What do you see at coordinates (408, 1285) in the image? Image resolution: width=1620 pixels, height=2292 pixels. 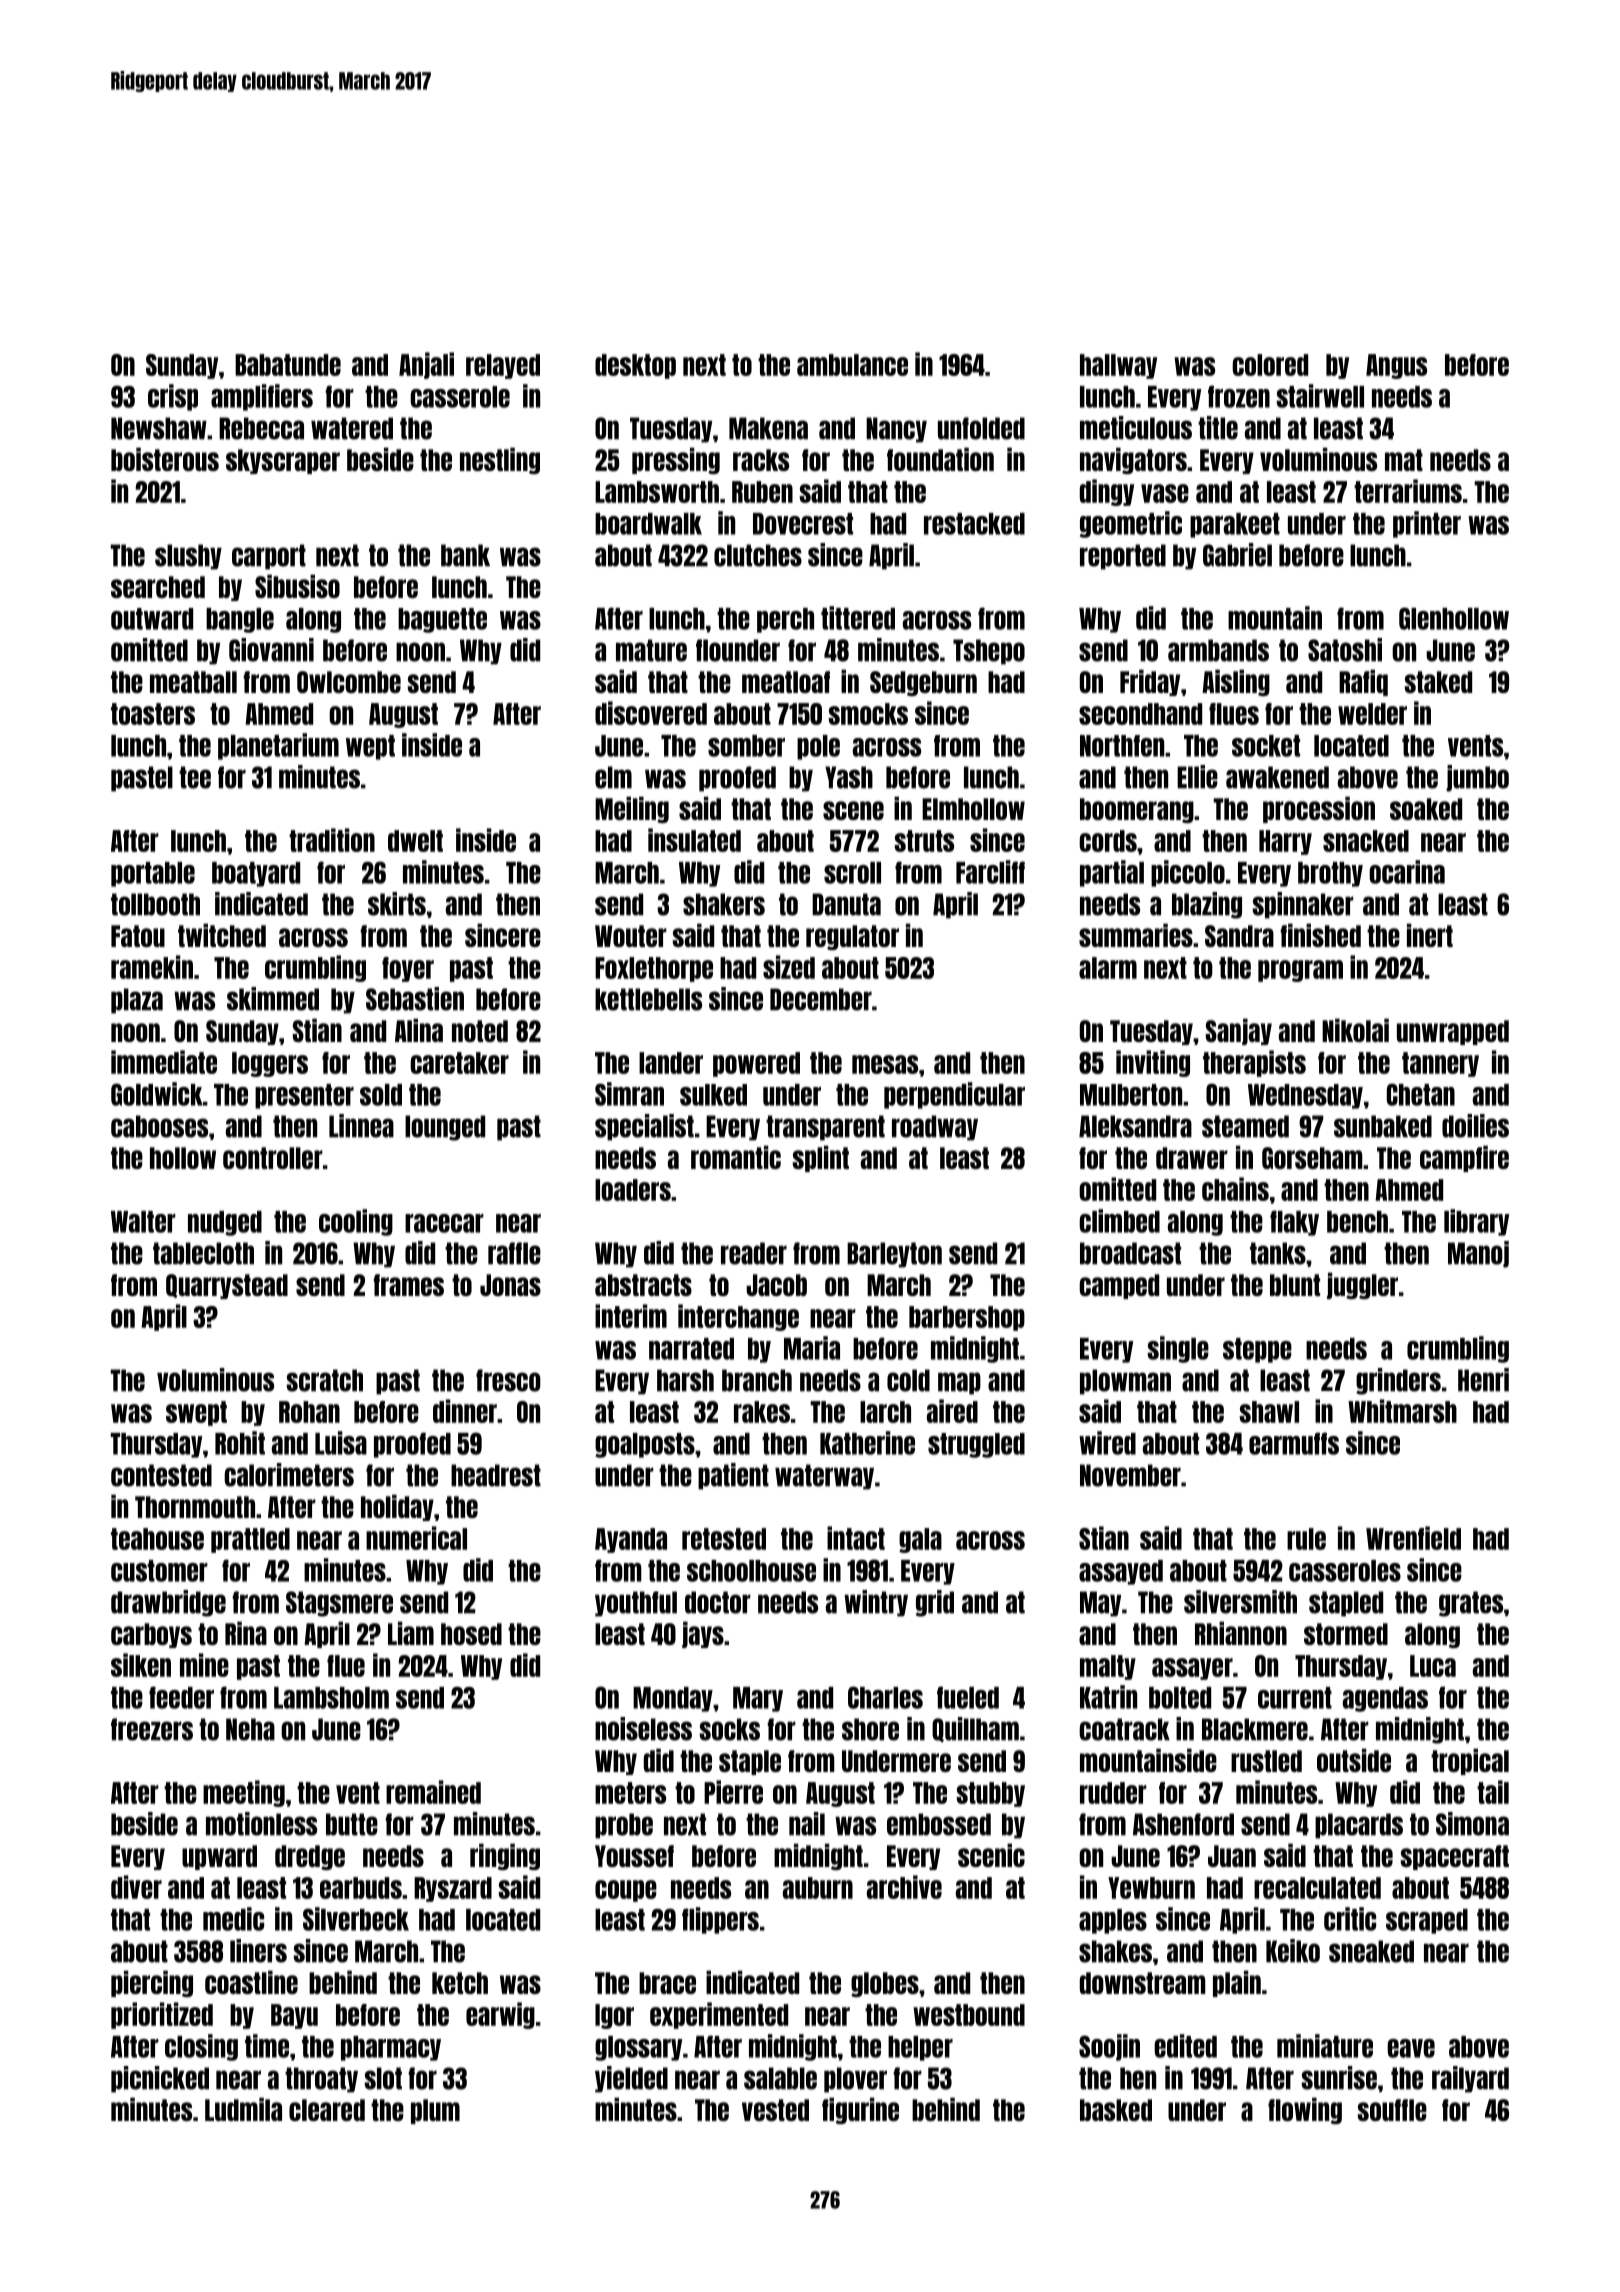 I see `frames` at bounding box center [408, 1285].
